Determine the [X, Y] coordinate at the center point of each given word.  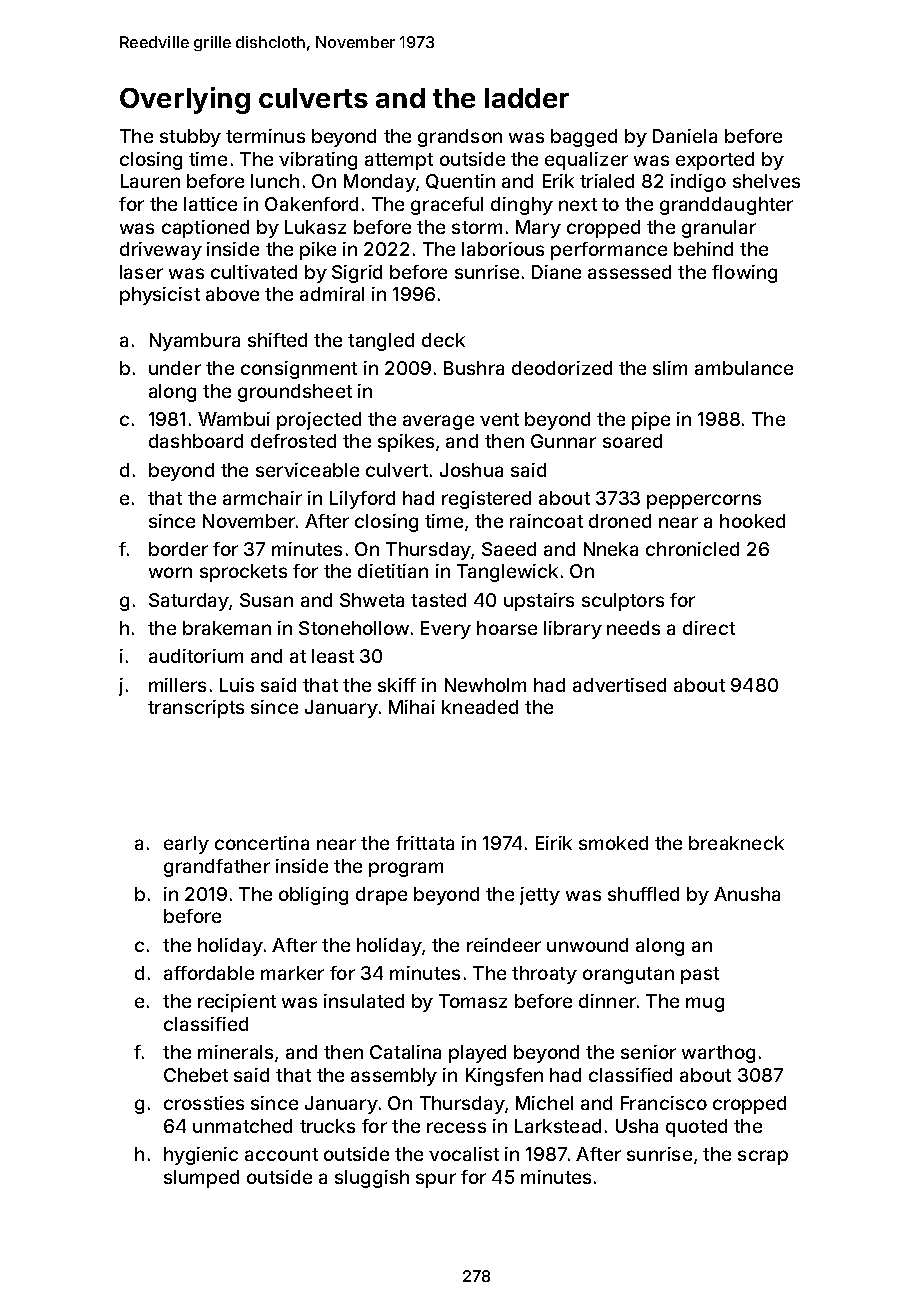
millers [177, 685]
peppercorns [704, 501]
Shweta [372, 600]
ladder [527, 98]
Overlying [185, 100]
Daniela [685, 136]
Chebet [196, 1075]
